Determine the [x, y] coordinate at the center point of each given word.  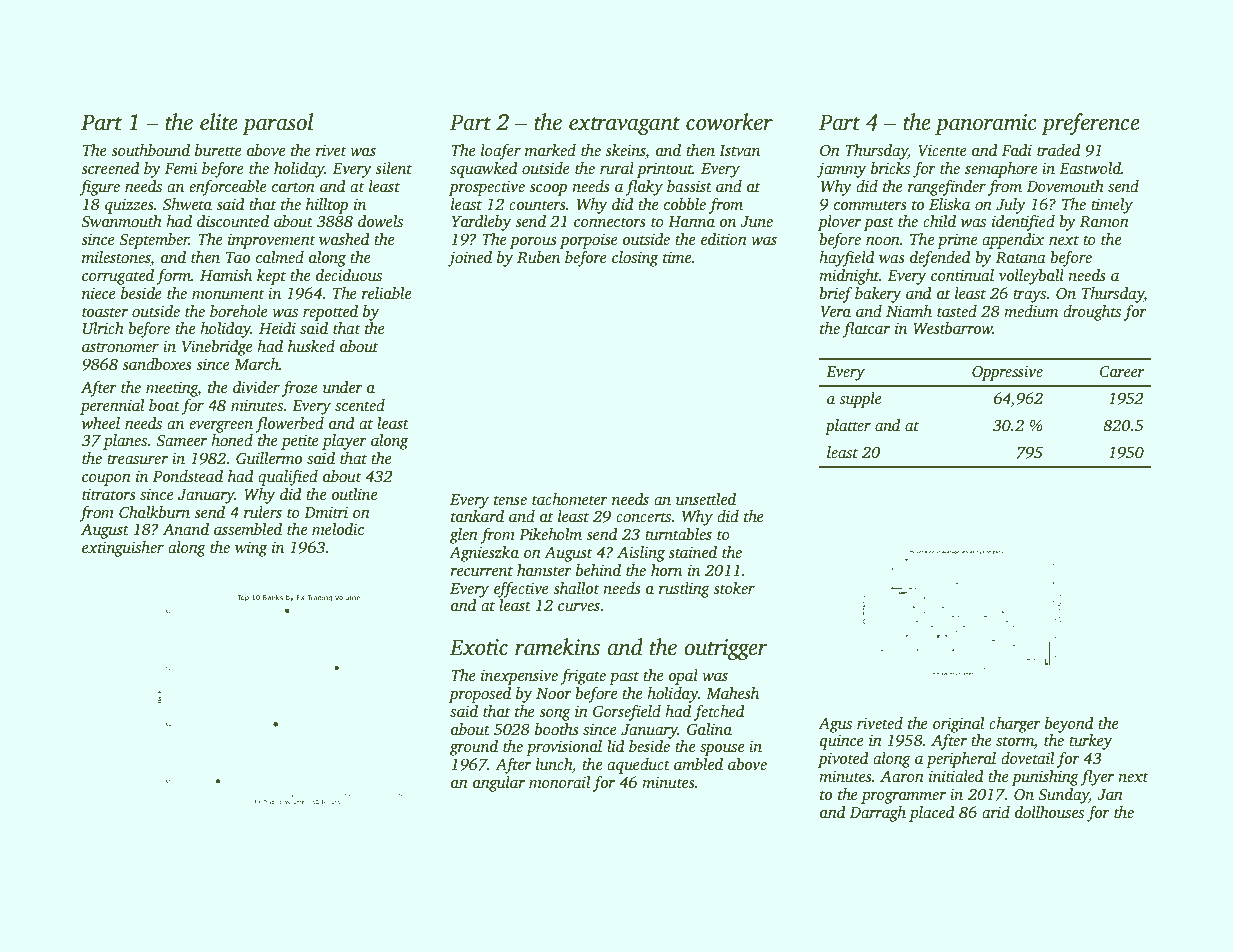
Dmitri [326, 512]
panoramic [986, 124]
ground [474, 748]
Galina [709, 729]
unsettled [706, 499]
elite [219, 122]
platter [848, 427]
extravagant [624, 126]
